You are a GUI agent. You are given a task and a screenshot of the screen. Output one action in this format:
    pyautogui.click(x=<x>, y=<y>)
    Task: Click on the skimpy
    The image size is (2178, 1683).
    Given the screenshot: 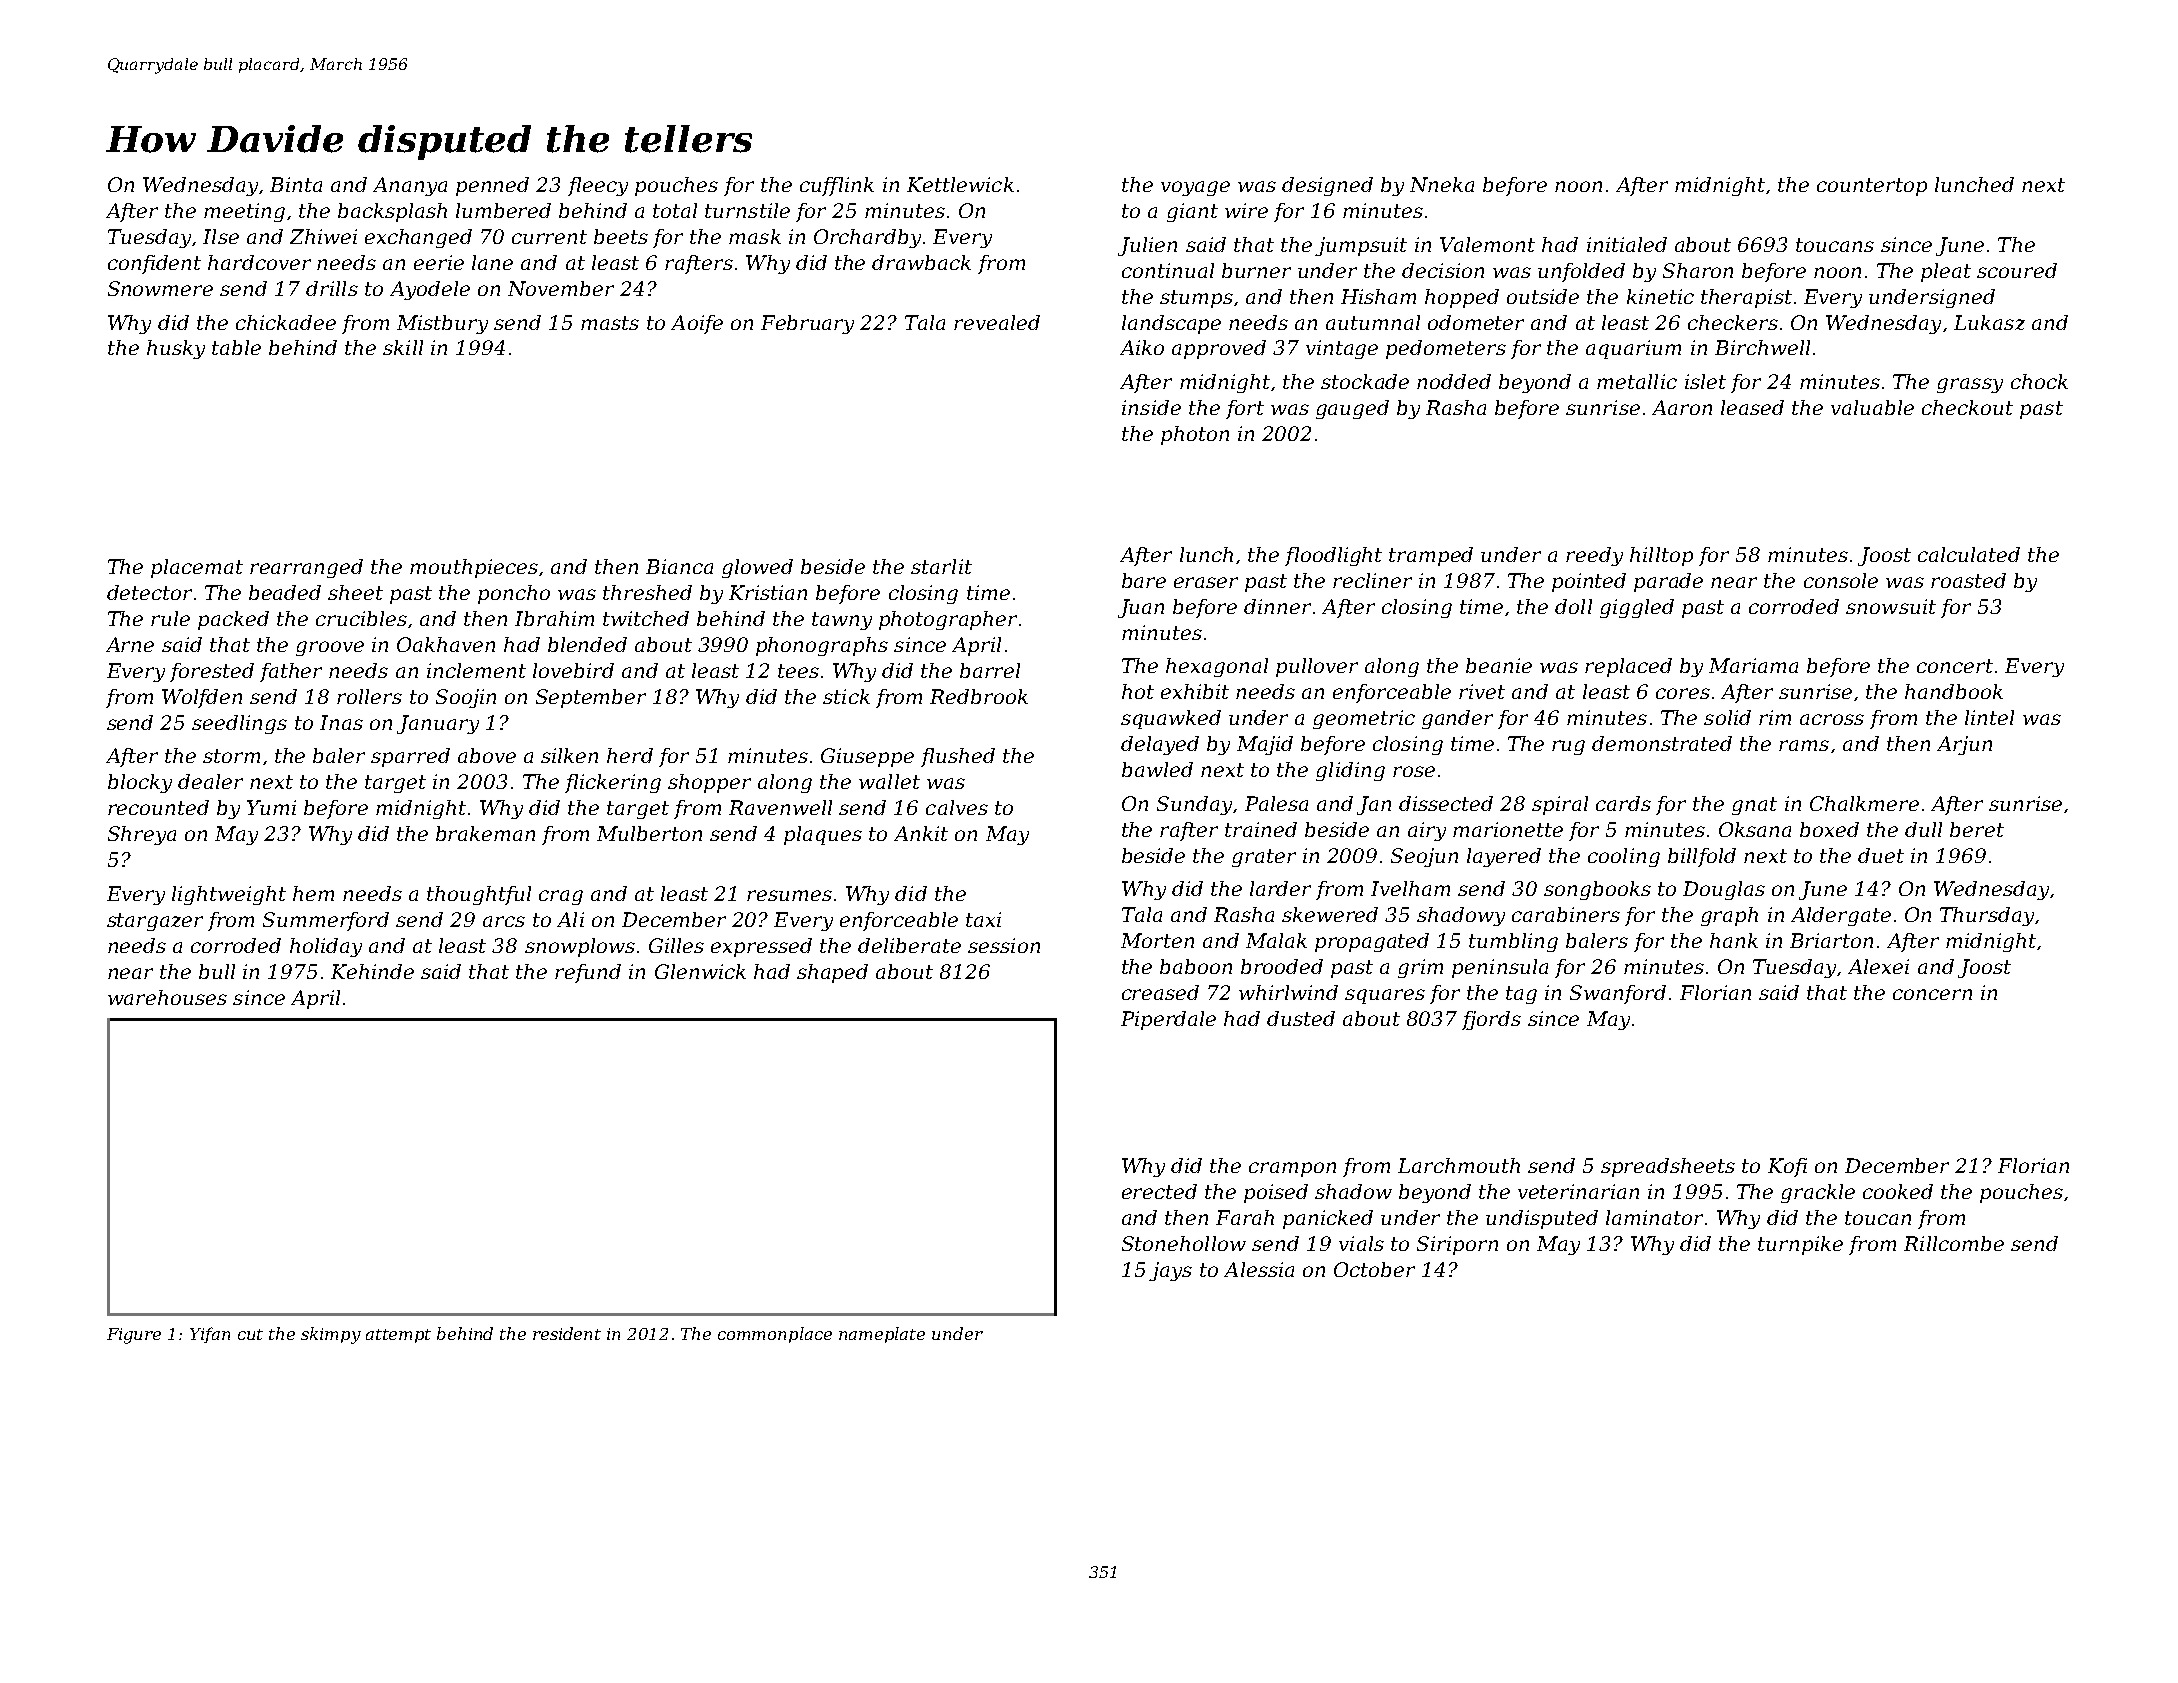 What is the action you would take?
    pyautogui.click(x=331, y=1335)
